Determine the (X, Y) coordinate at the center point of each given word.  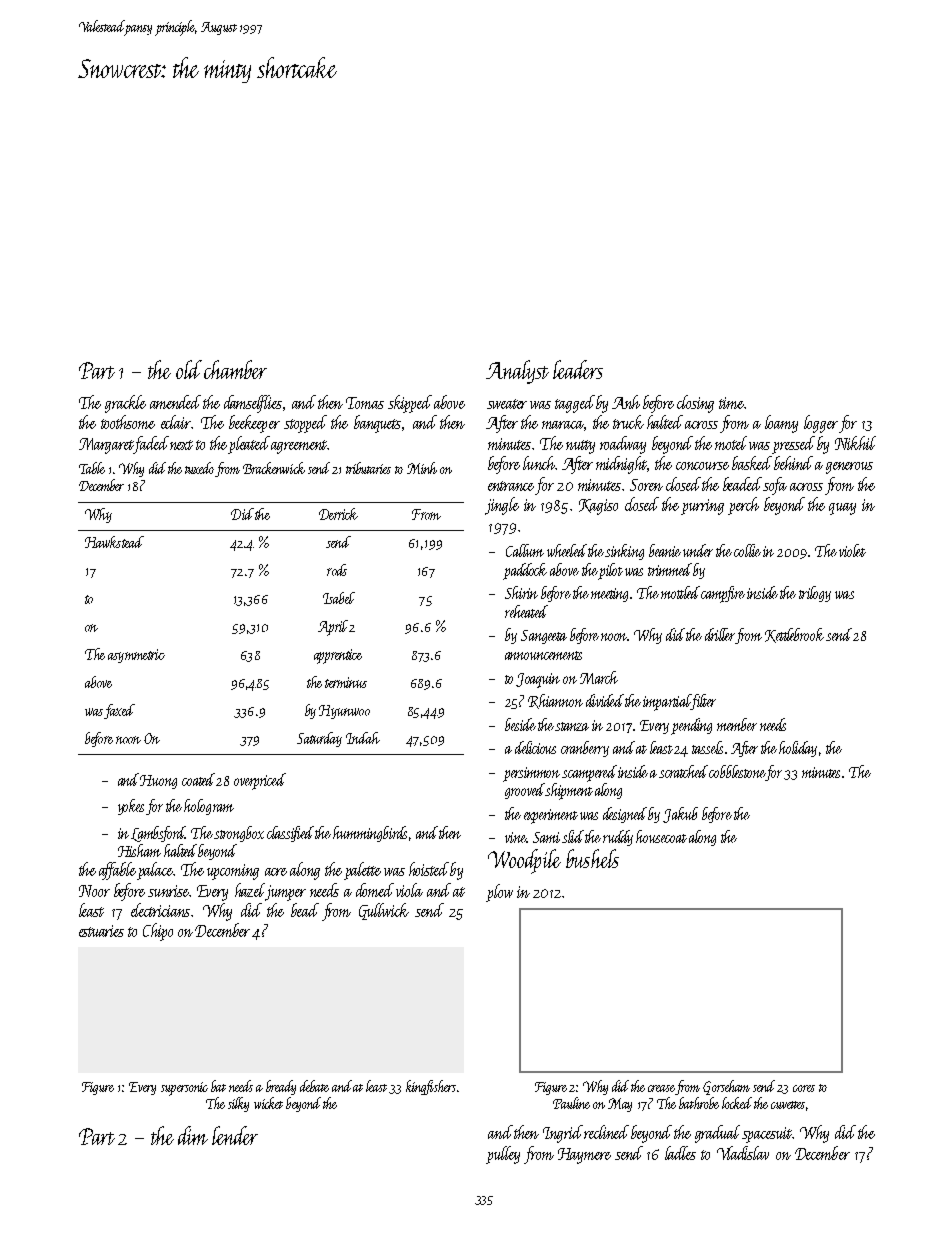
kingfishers (431, 1087)
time (731, 403)
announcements (543, 655)
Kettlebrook (794, 635)
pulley (503, 1155)
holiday (798, 749)
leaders (578, 369)
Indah (363, 738)
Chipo (158, 932)
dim (193, 1135)
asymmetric (136, 656)
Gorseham (726, 1087)
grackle (125, 404)
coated (198, 779)
